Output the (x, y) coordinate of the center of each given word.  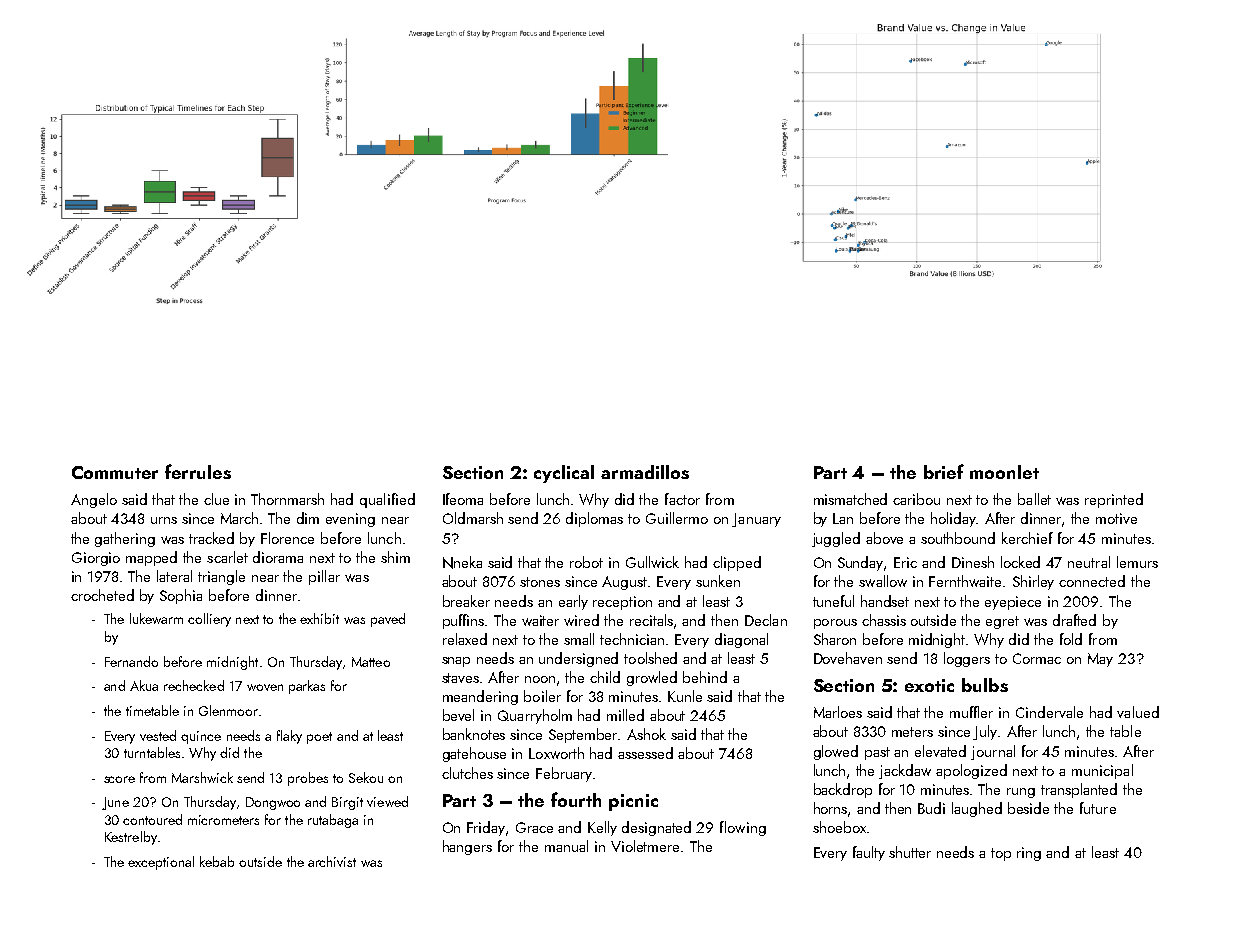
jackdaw (905, 771)
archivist (332, 861)
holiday (954, 519)
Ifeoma (463, 499)
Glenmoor (228, 710)
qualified (387, 500)
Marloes (838, 712)
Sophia (181, 596)
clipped (737, 563)
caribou (916, 499)
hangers (467, 847)
